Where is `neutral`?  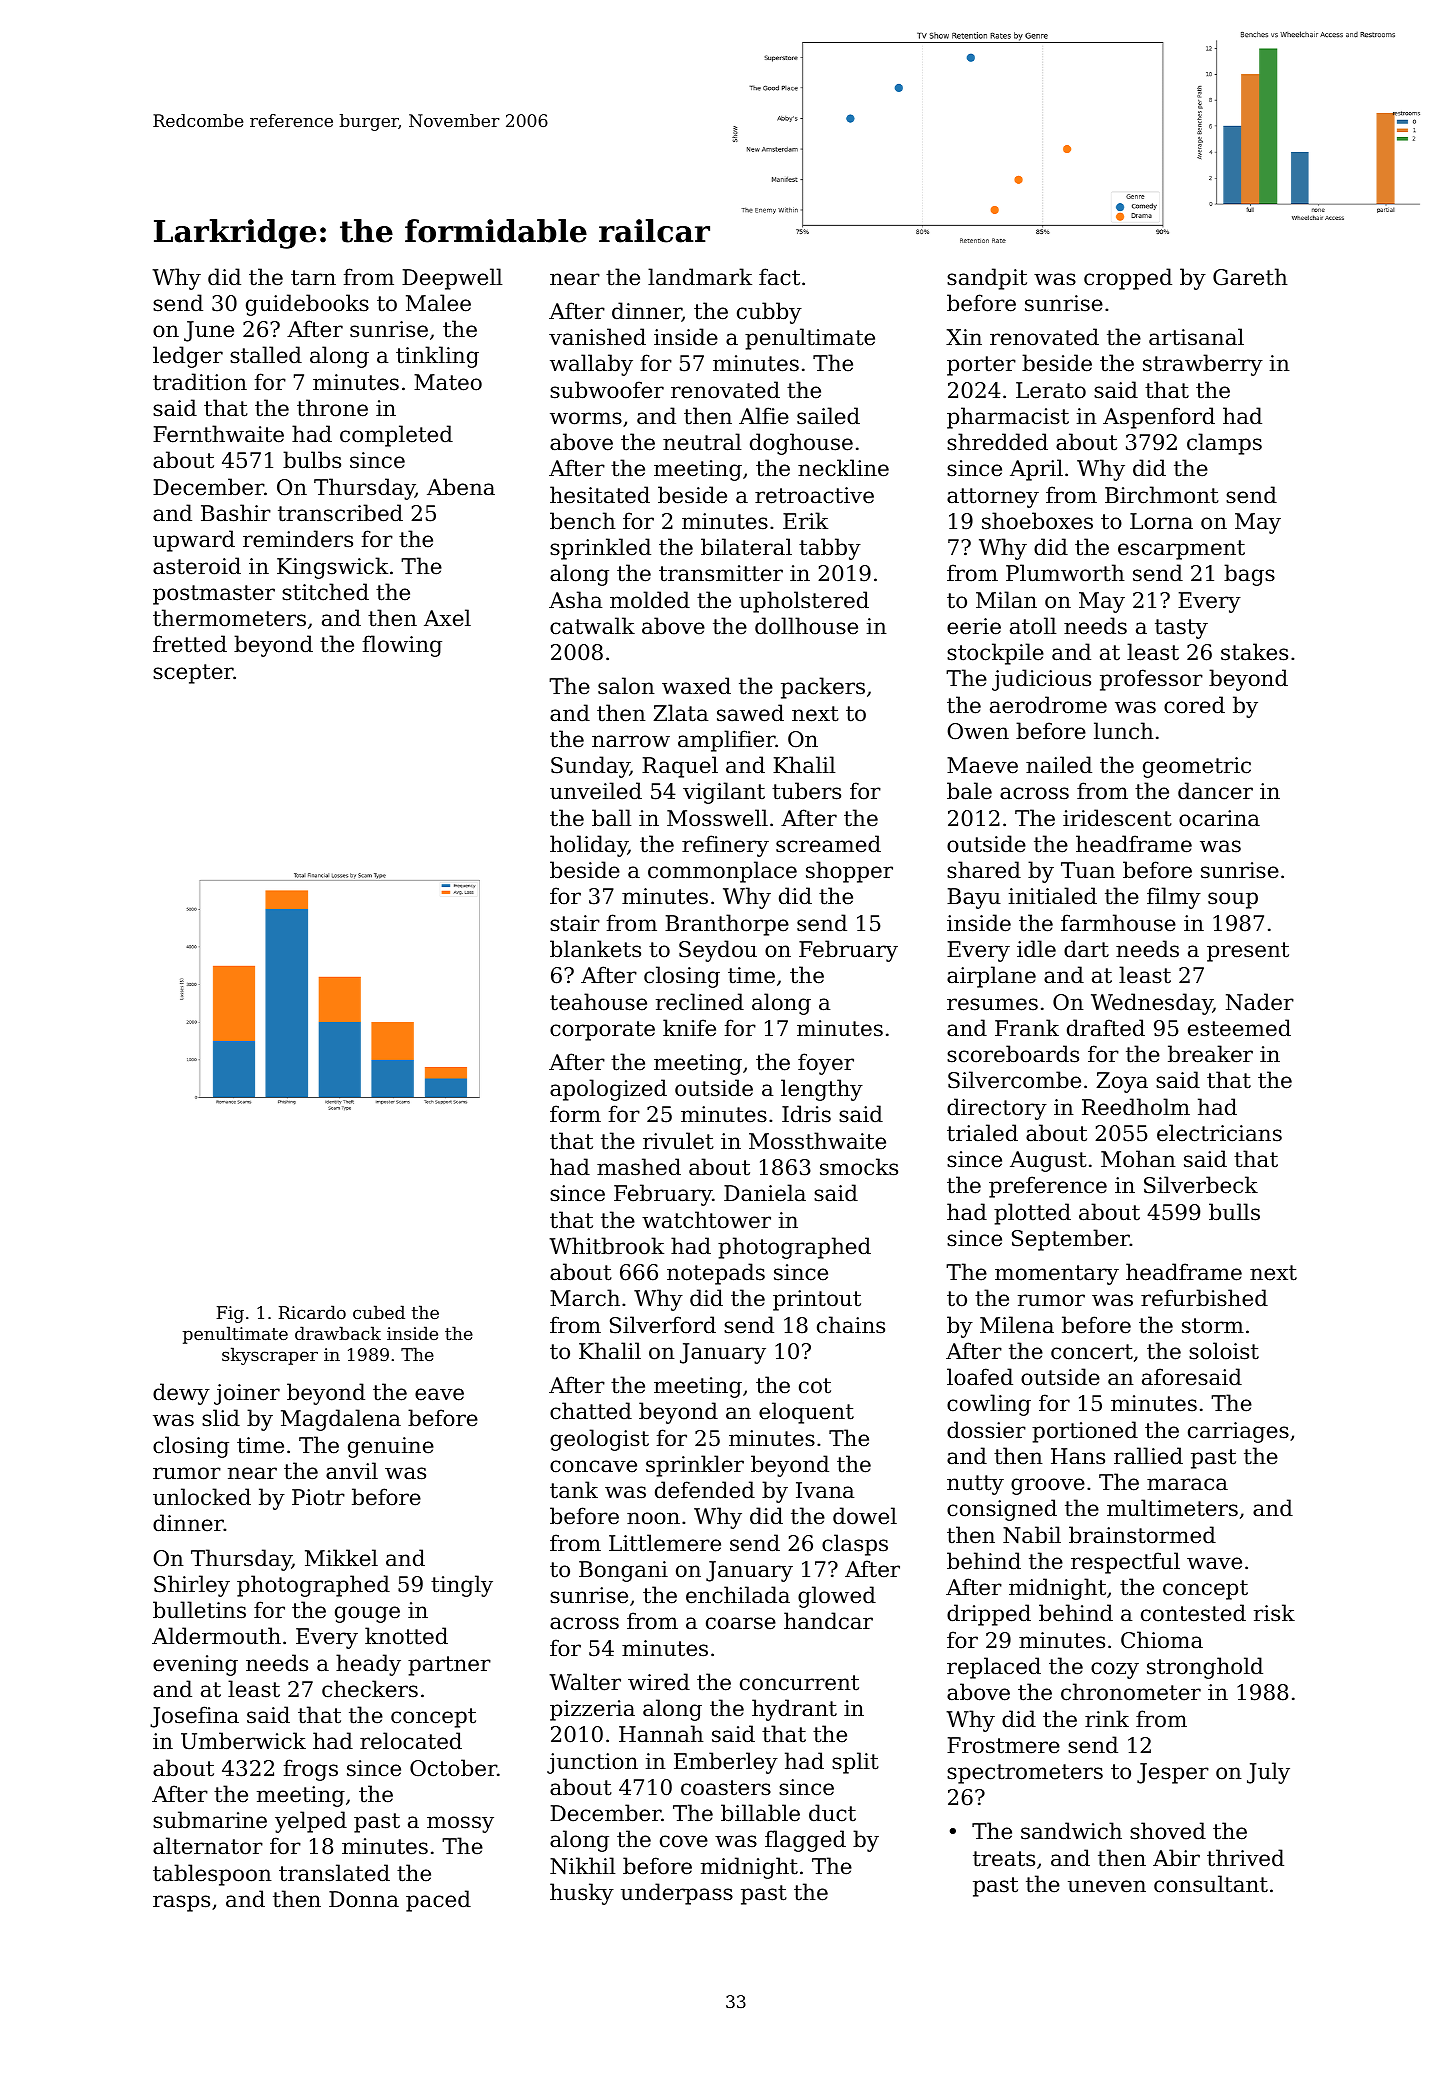 neutral is located at coordinates (702, 442).
